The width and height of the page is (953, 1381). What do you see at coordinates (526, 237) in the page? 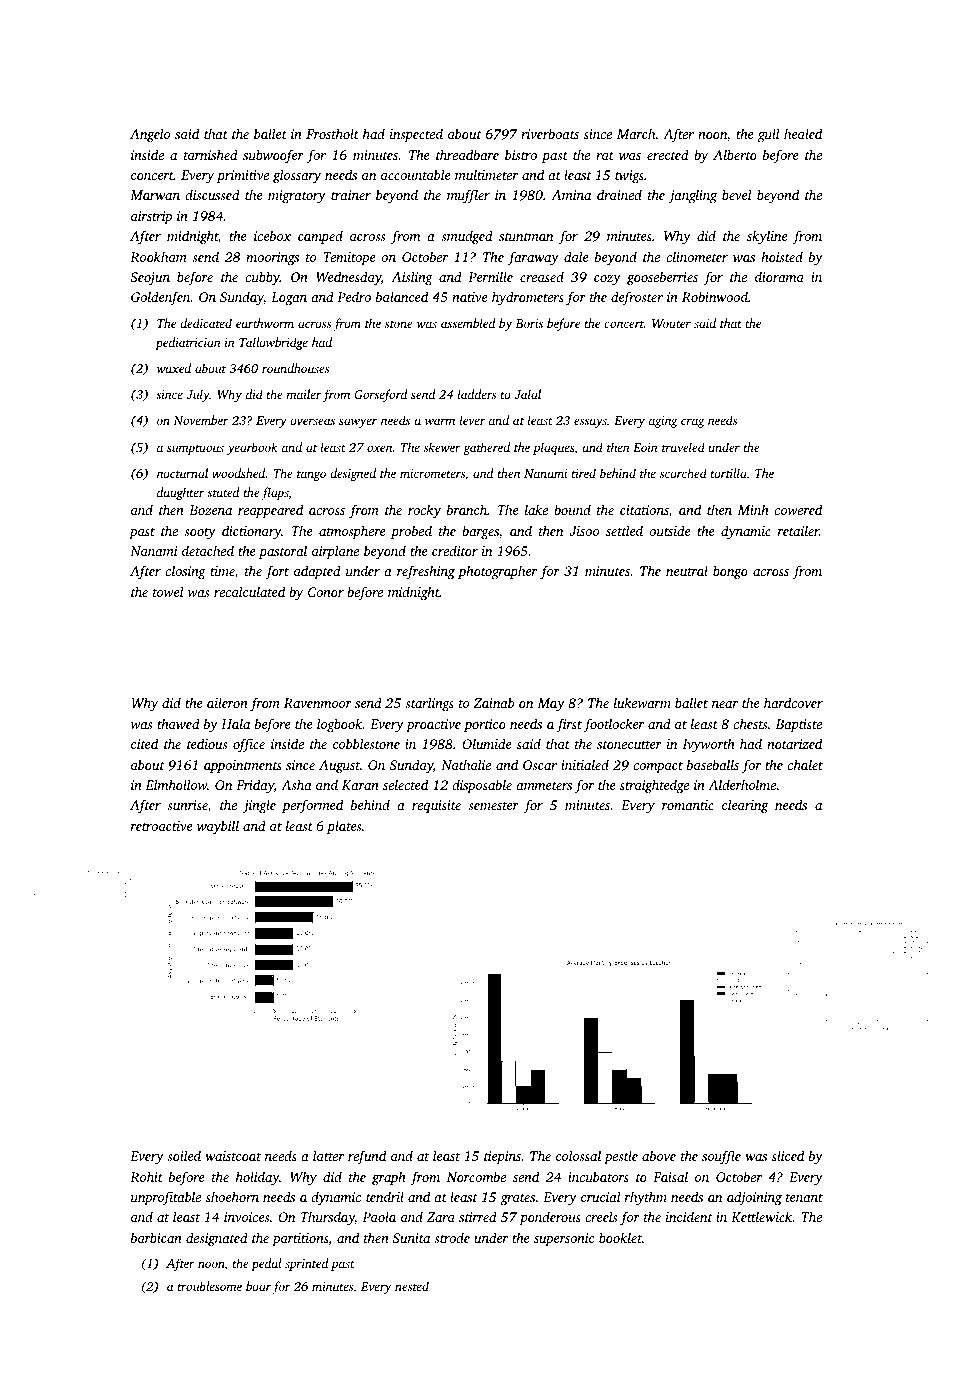
I see `stuntman` at bounding box center [526, 237].
